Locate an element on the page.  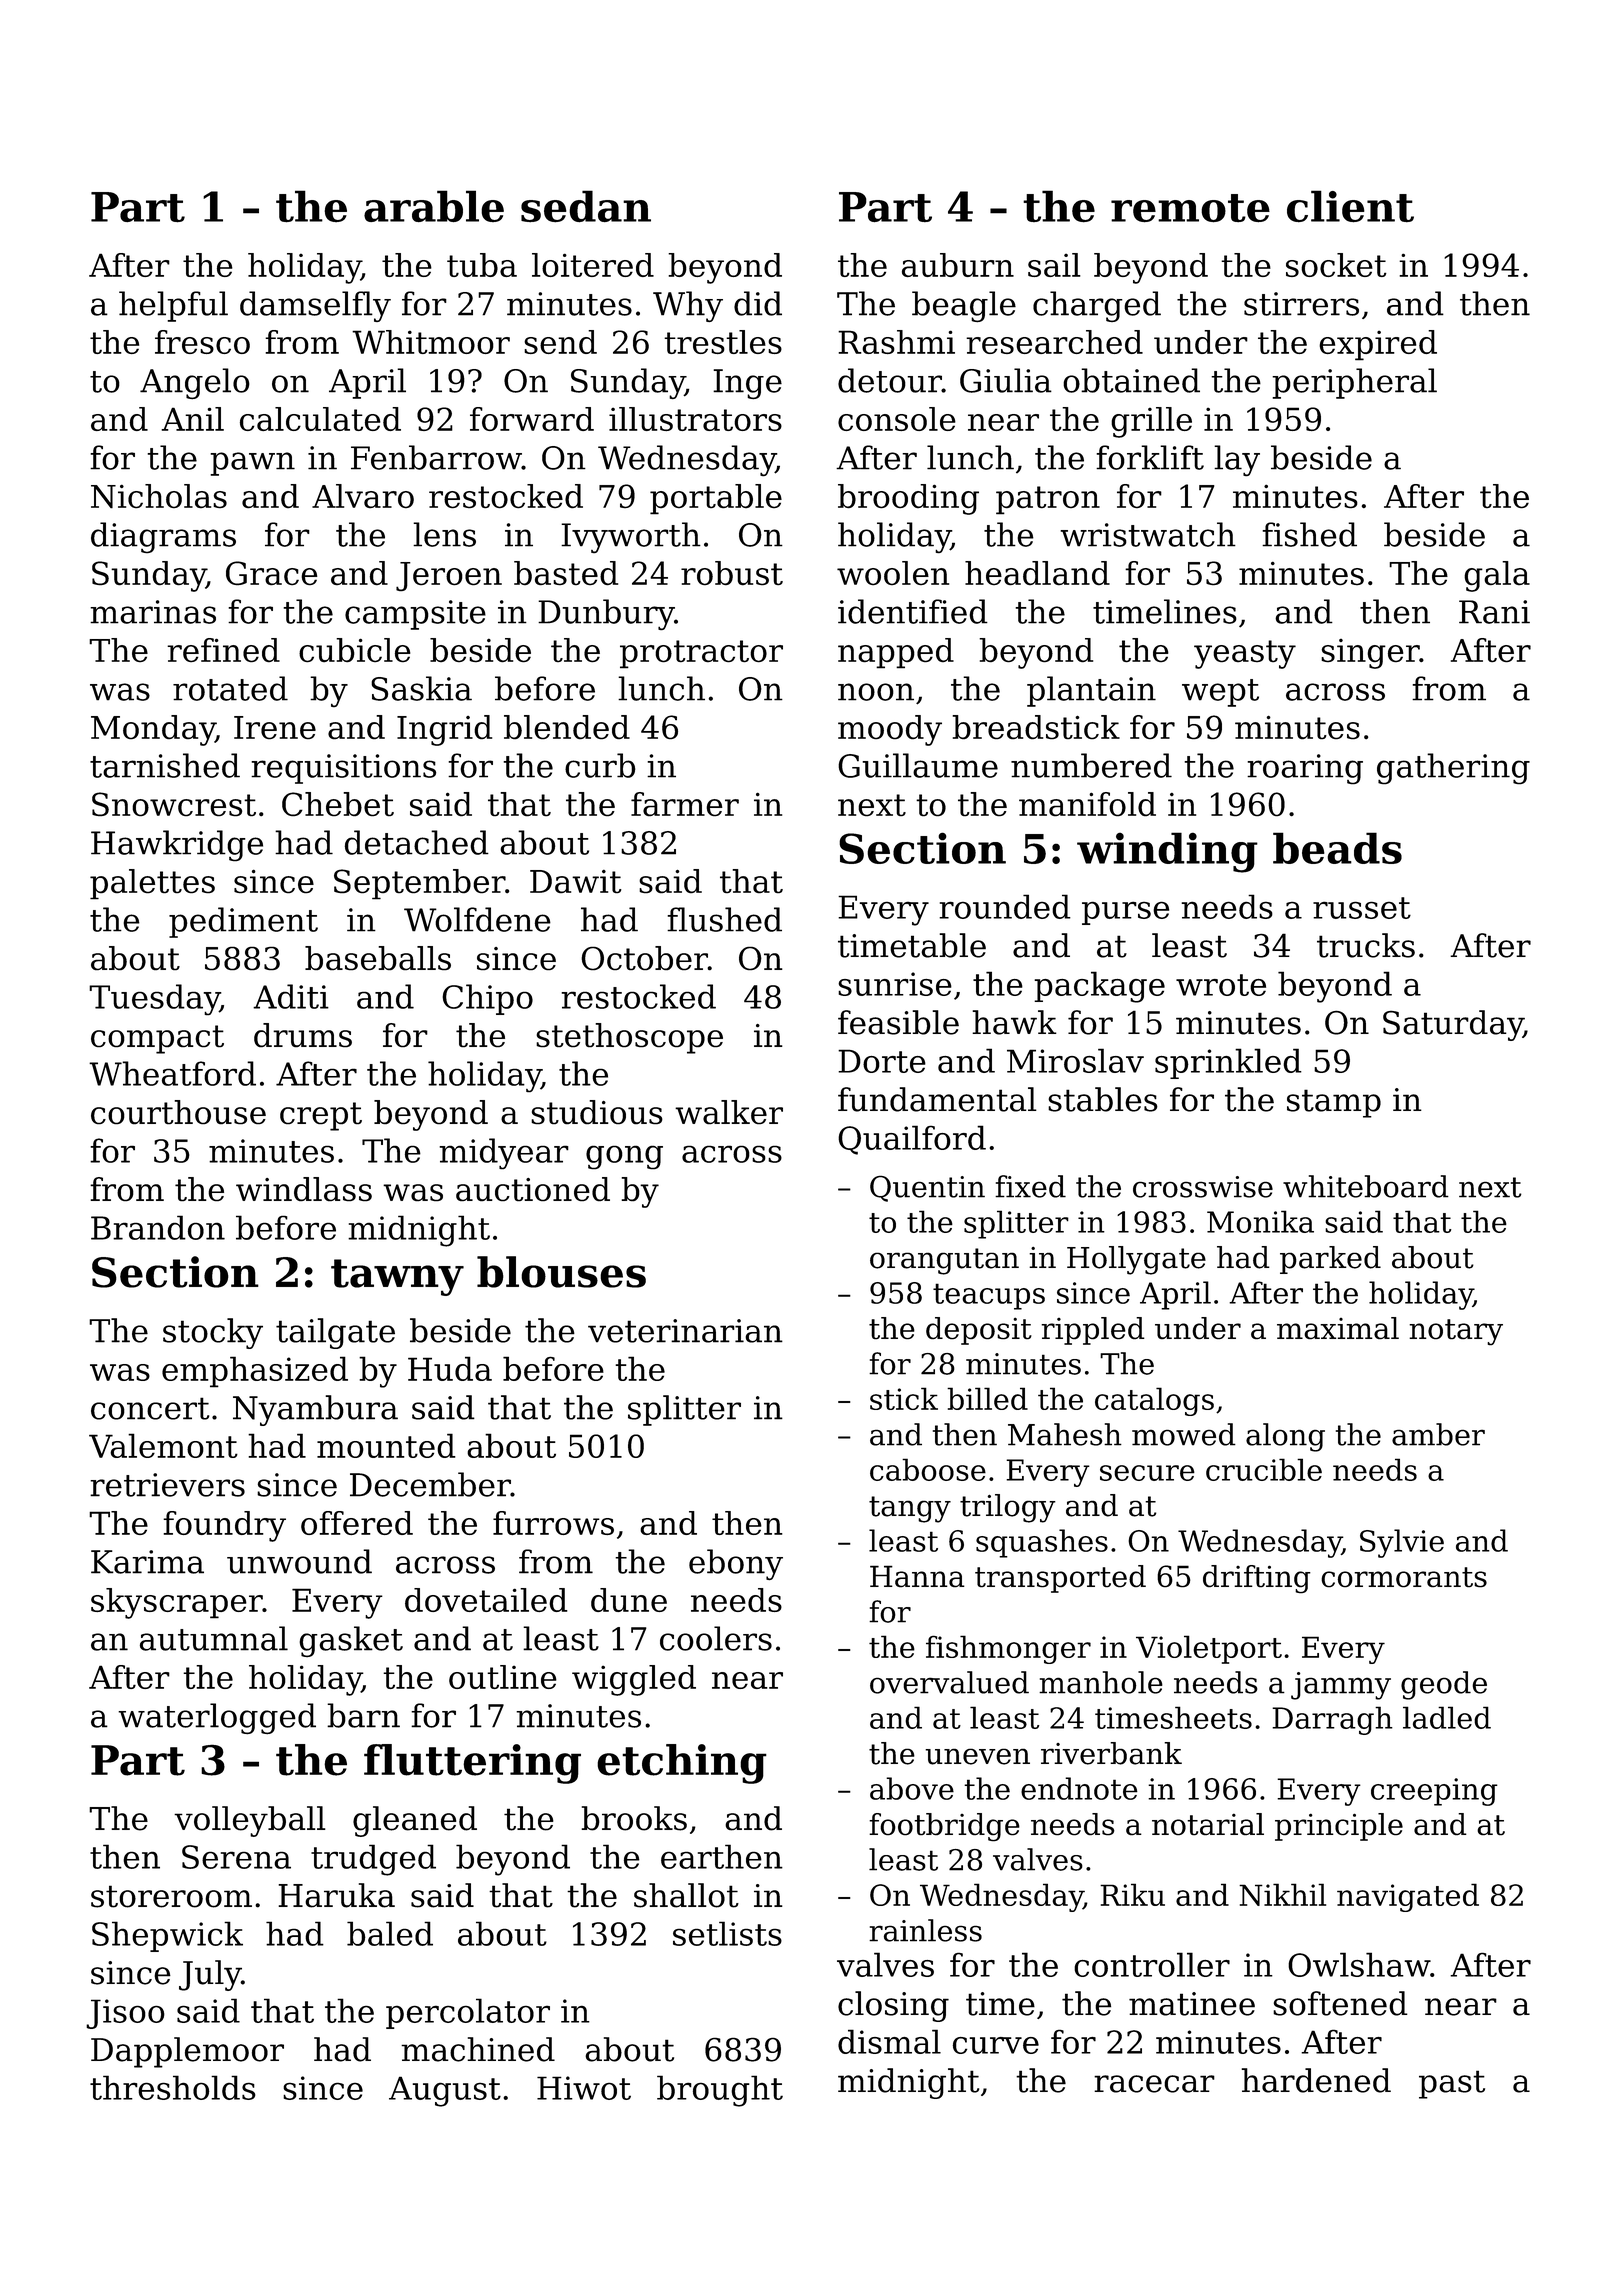
blouses is located at coordinates (561, 1272).
